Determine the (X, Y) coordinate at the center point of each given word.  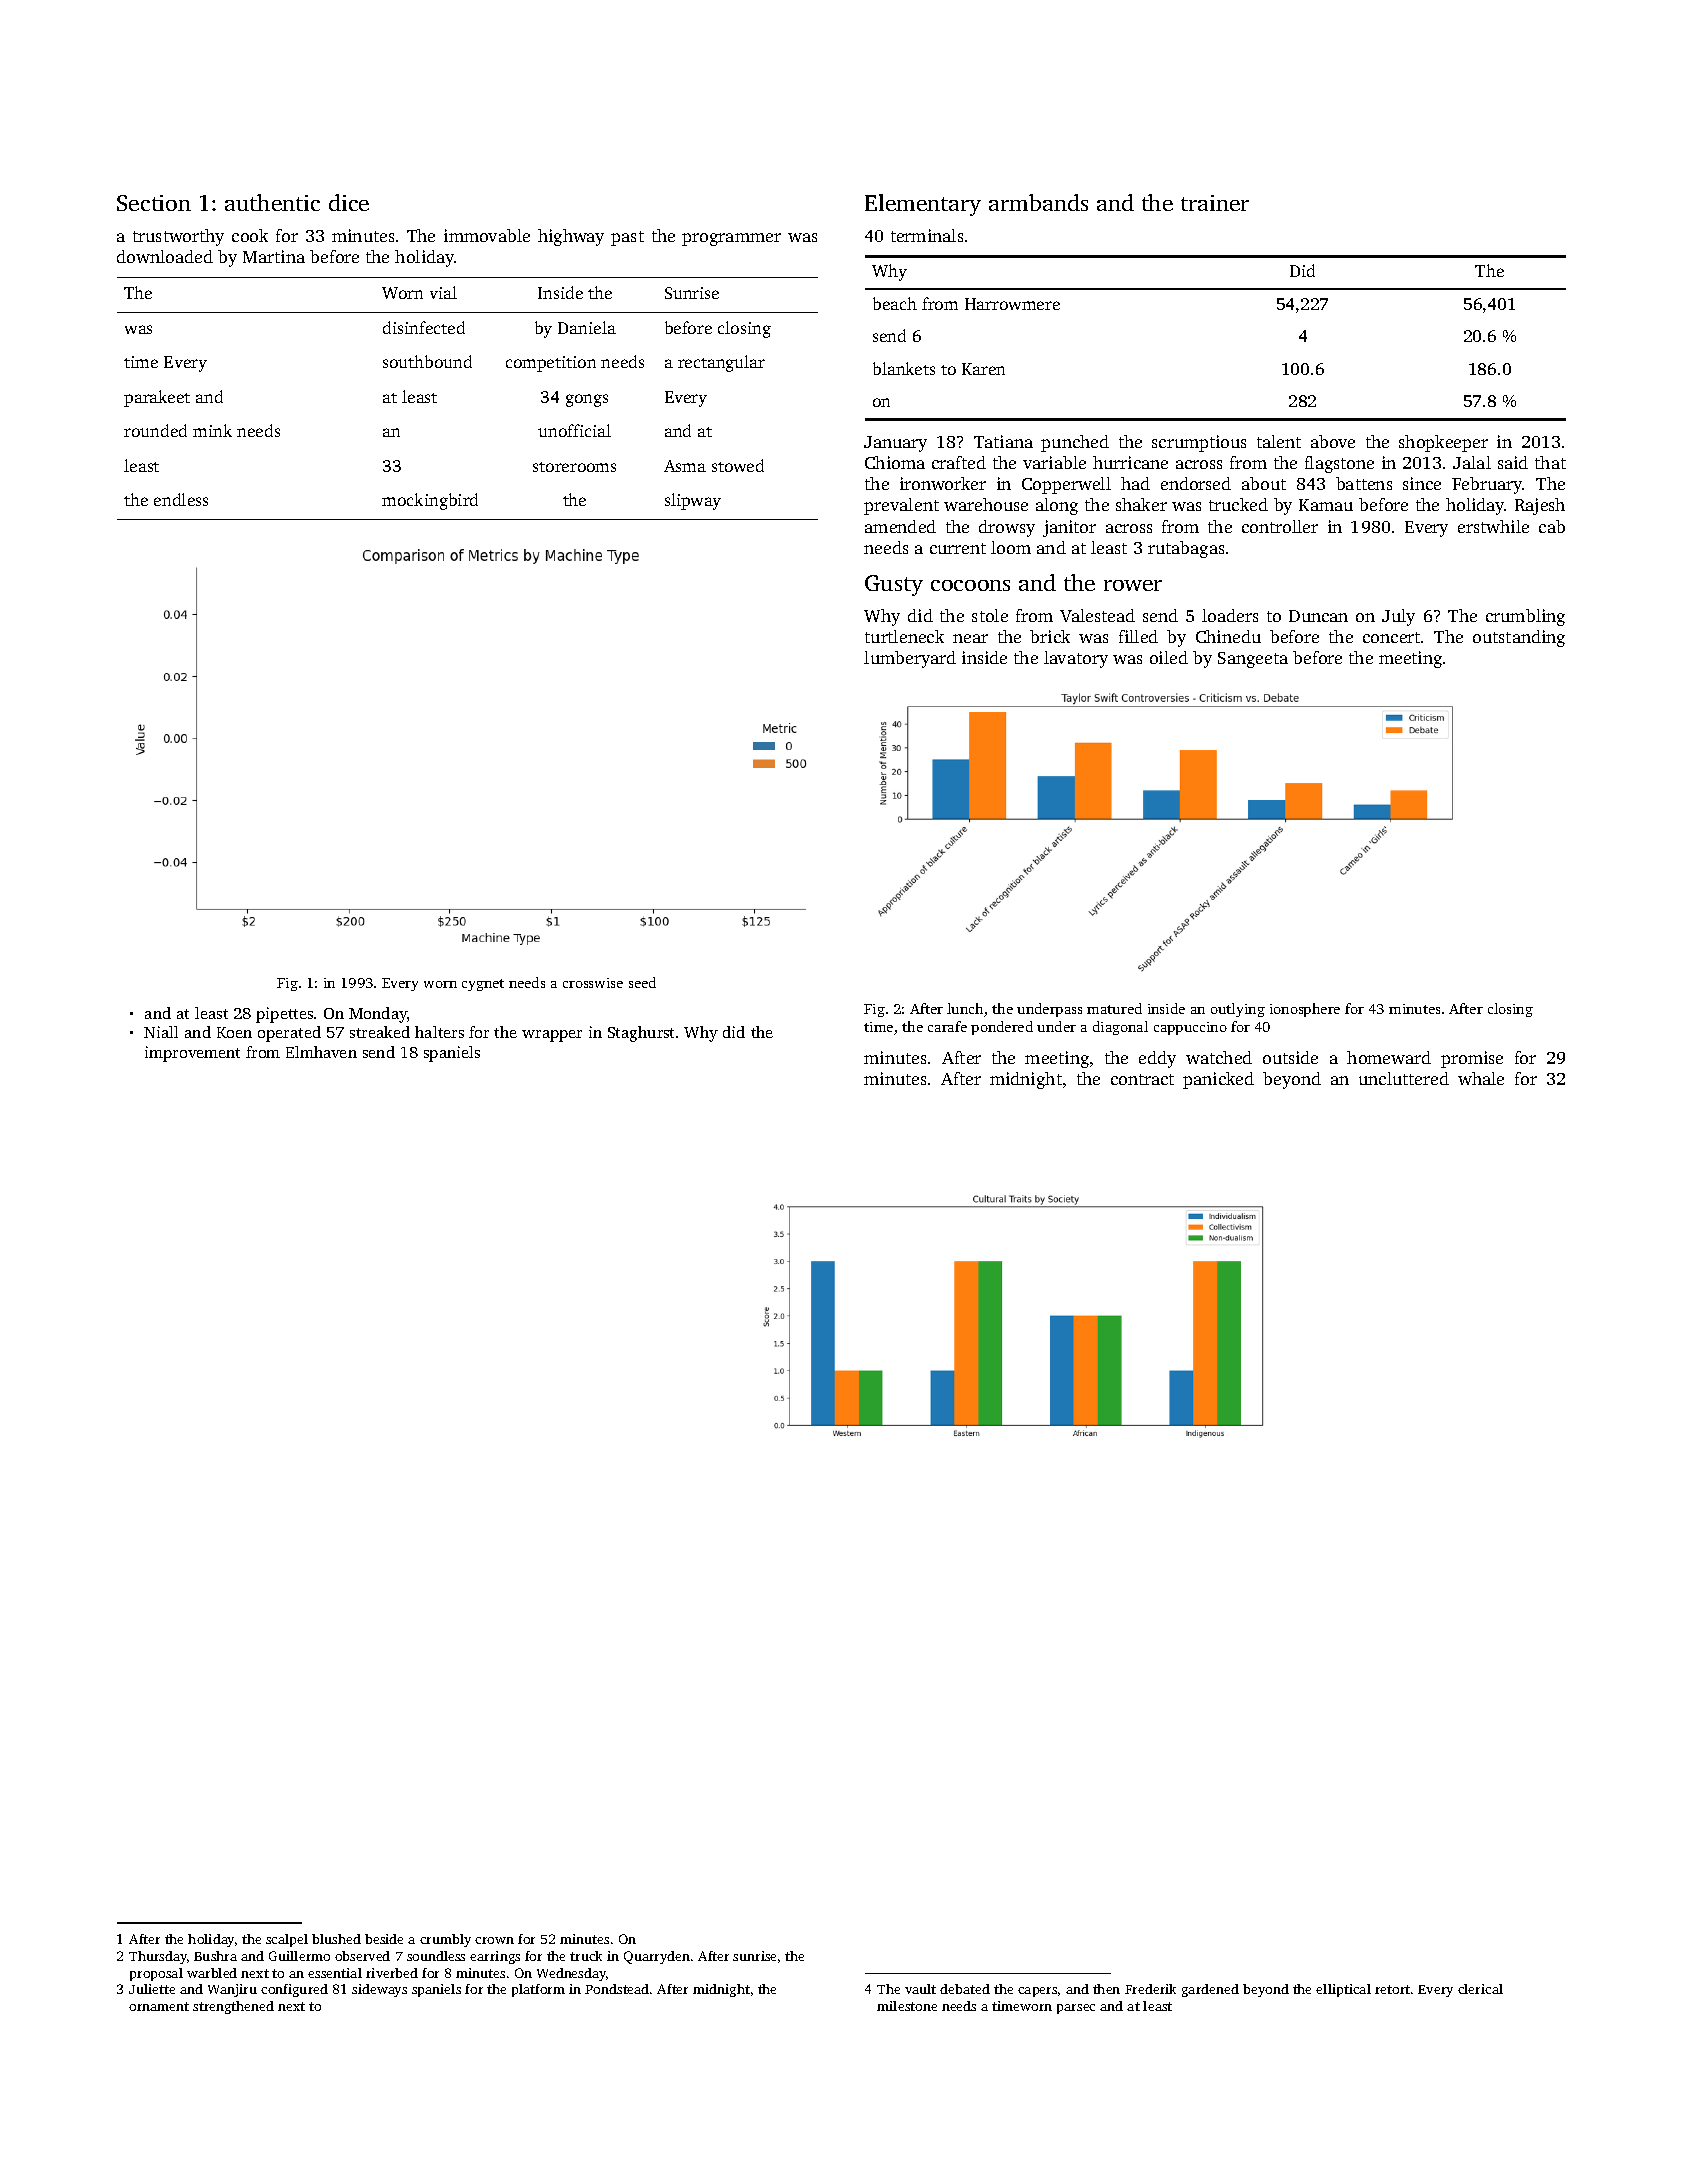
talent (1279, 441)
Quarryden (657, 1957)
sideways (379, 1990)
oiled (1169, 657)
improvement (192, 1054)
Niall (161, 1032)
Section (154, 203)
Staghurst (641, 1034)
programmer (731, 239)
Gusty (894, 585)
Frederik (1150, 1989)
